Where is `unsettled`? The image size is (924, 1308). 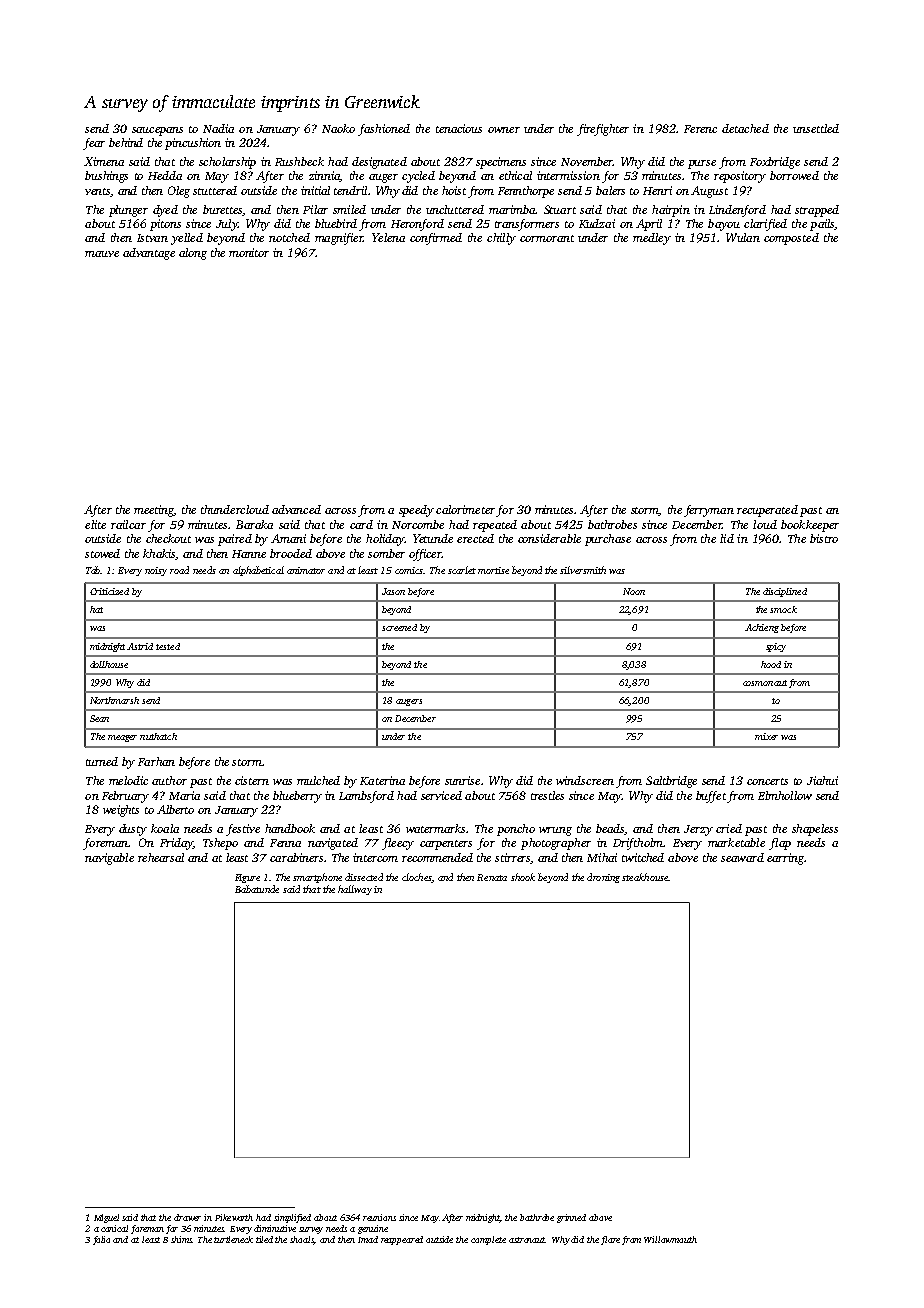 unsettled is located at coordinates (816, 128).
